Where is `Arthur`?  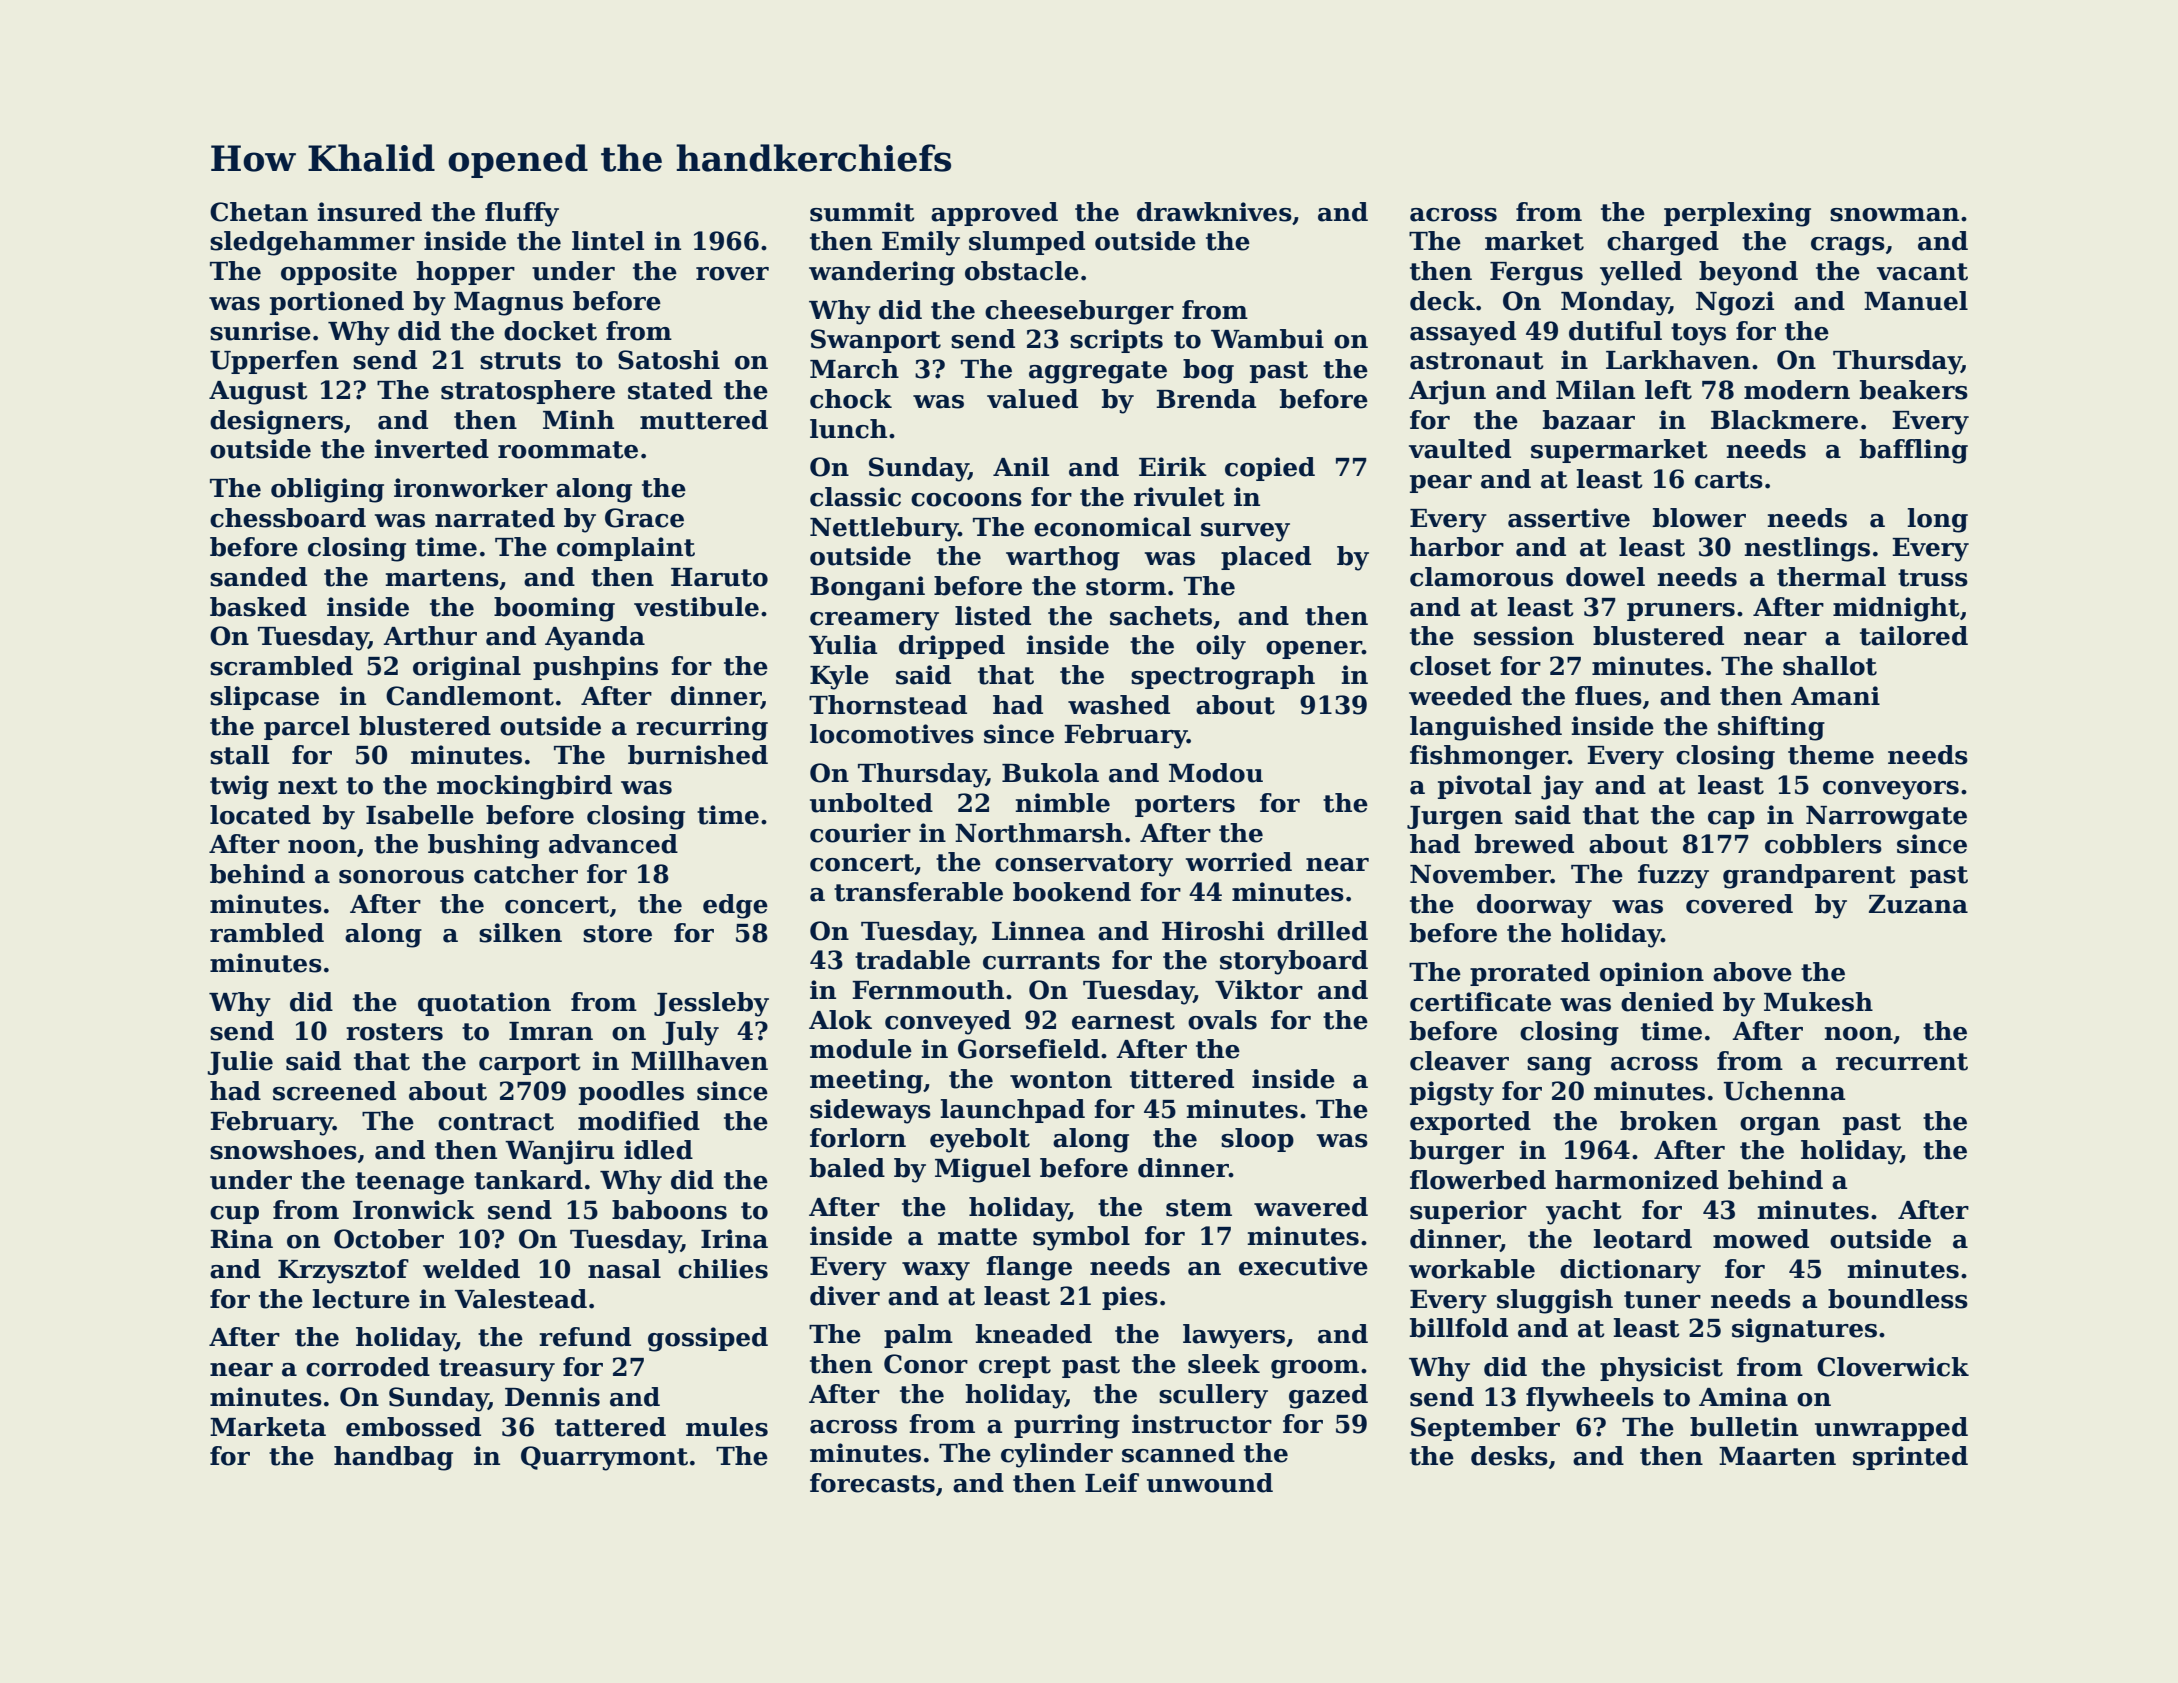 Arthur is located at coordinates (430, 636).
